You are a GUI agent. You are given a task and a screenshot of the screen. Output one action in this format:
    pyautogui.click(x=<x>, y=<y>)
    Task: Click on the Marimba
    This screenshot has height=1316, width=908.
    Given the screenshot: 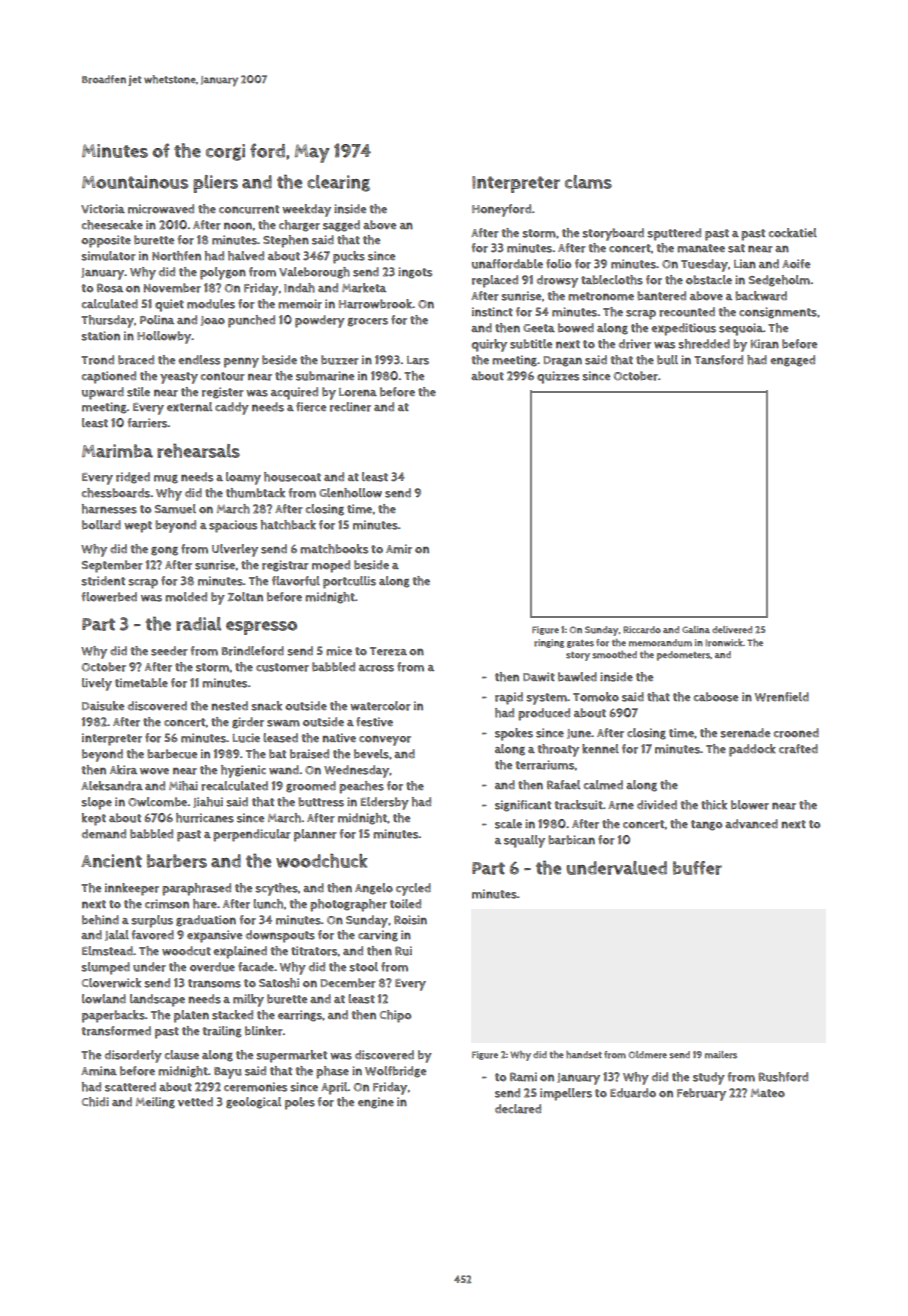 What is the action you would take?
    pyautogui.click(x=117, y=451)
